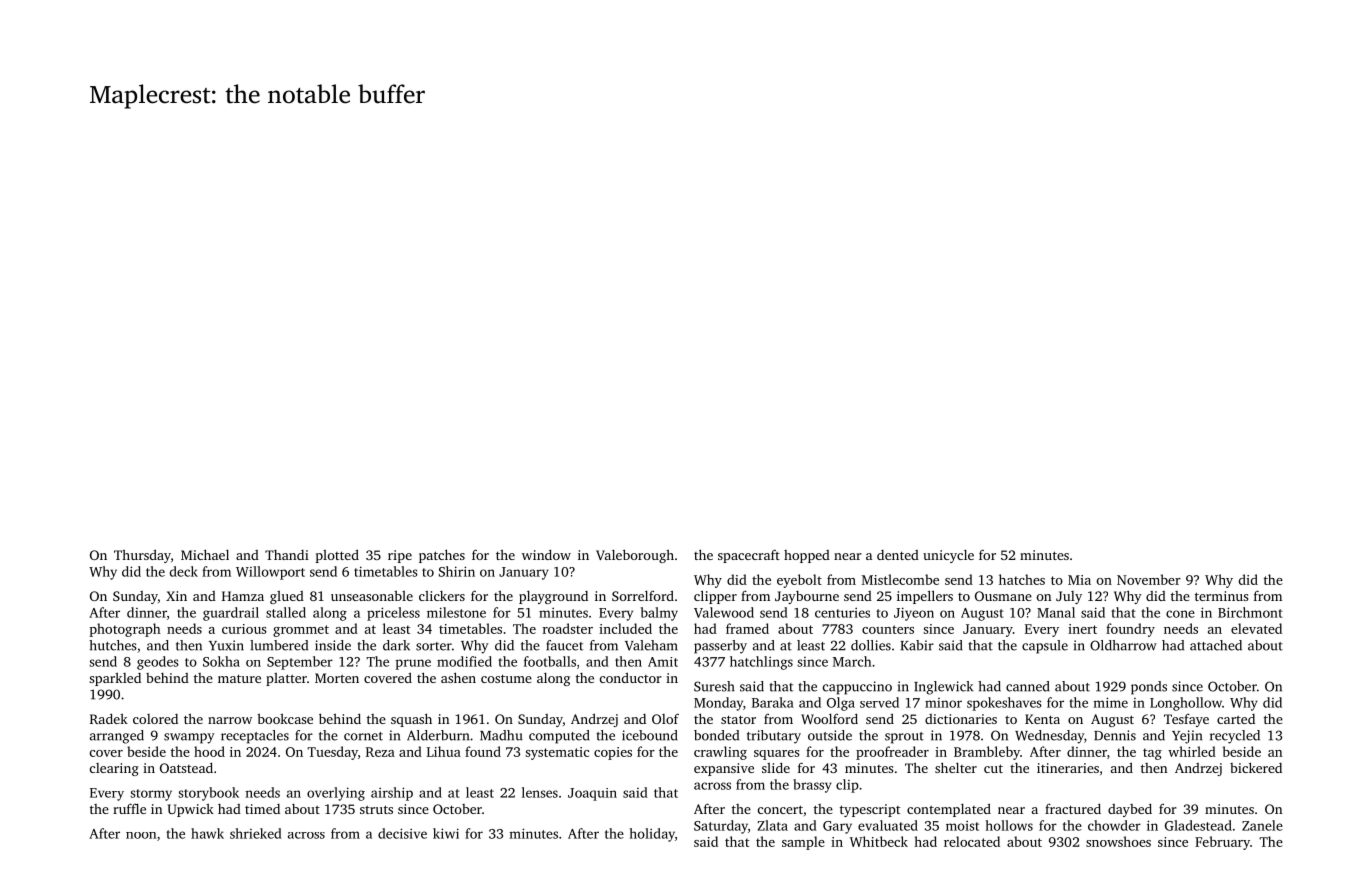 This screenshot has height=887, width=1372. What do you see at coordinates (207, 833) in the screenshot?
I see `hawk` at bounding box center [207, 833].
